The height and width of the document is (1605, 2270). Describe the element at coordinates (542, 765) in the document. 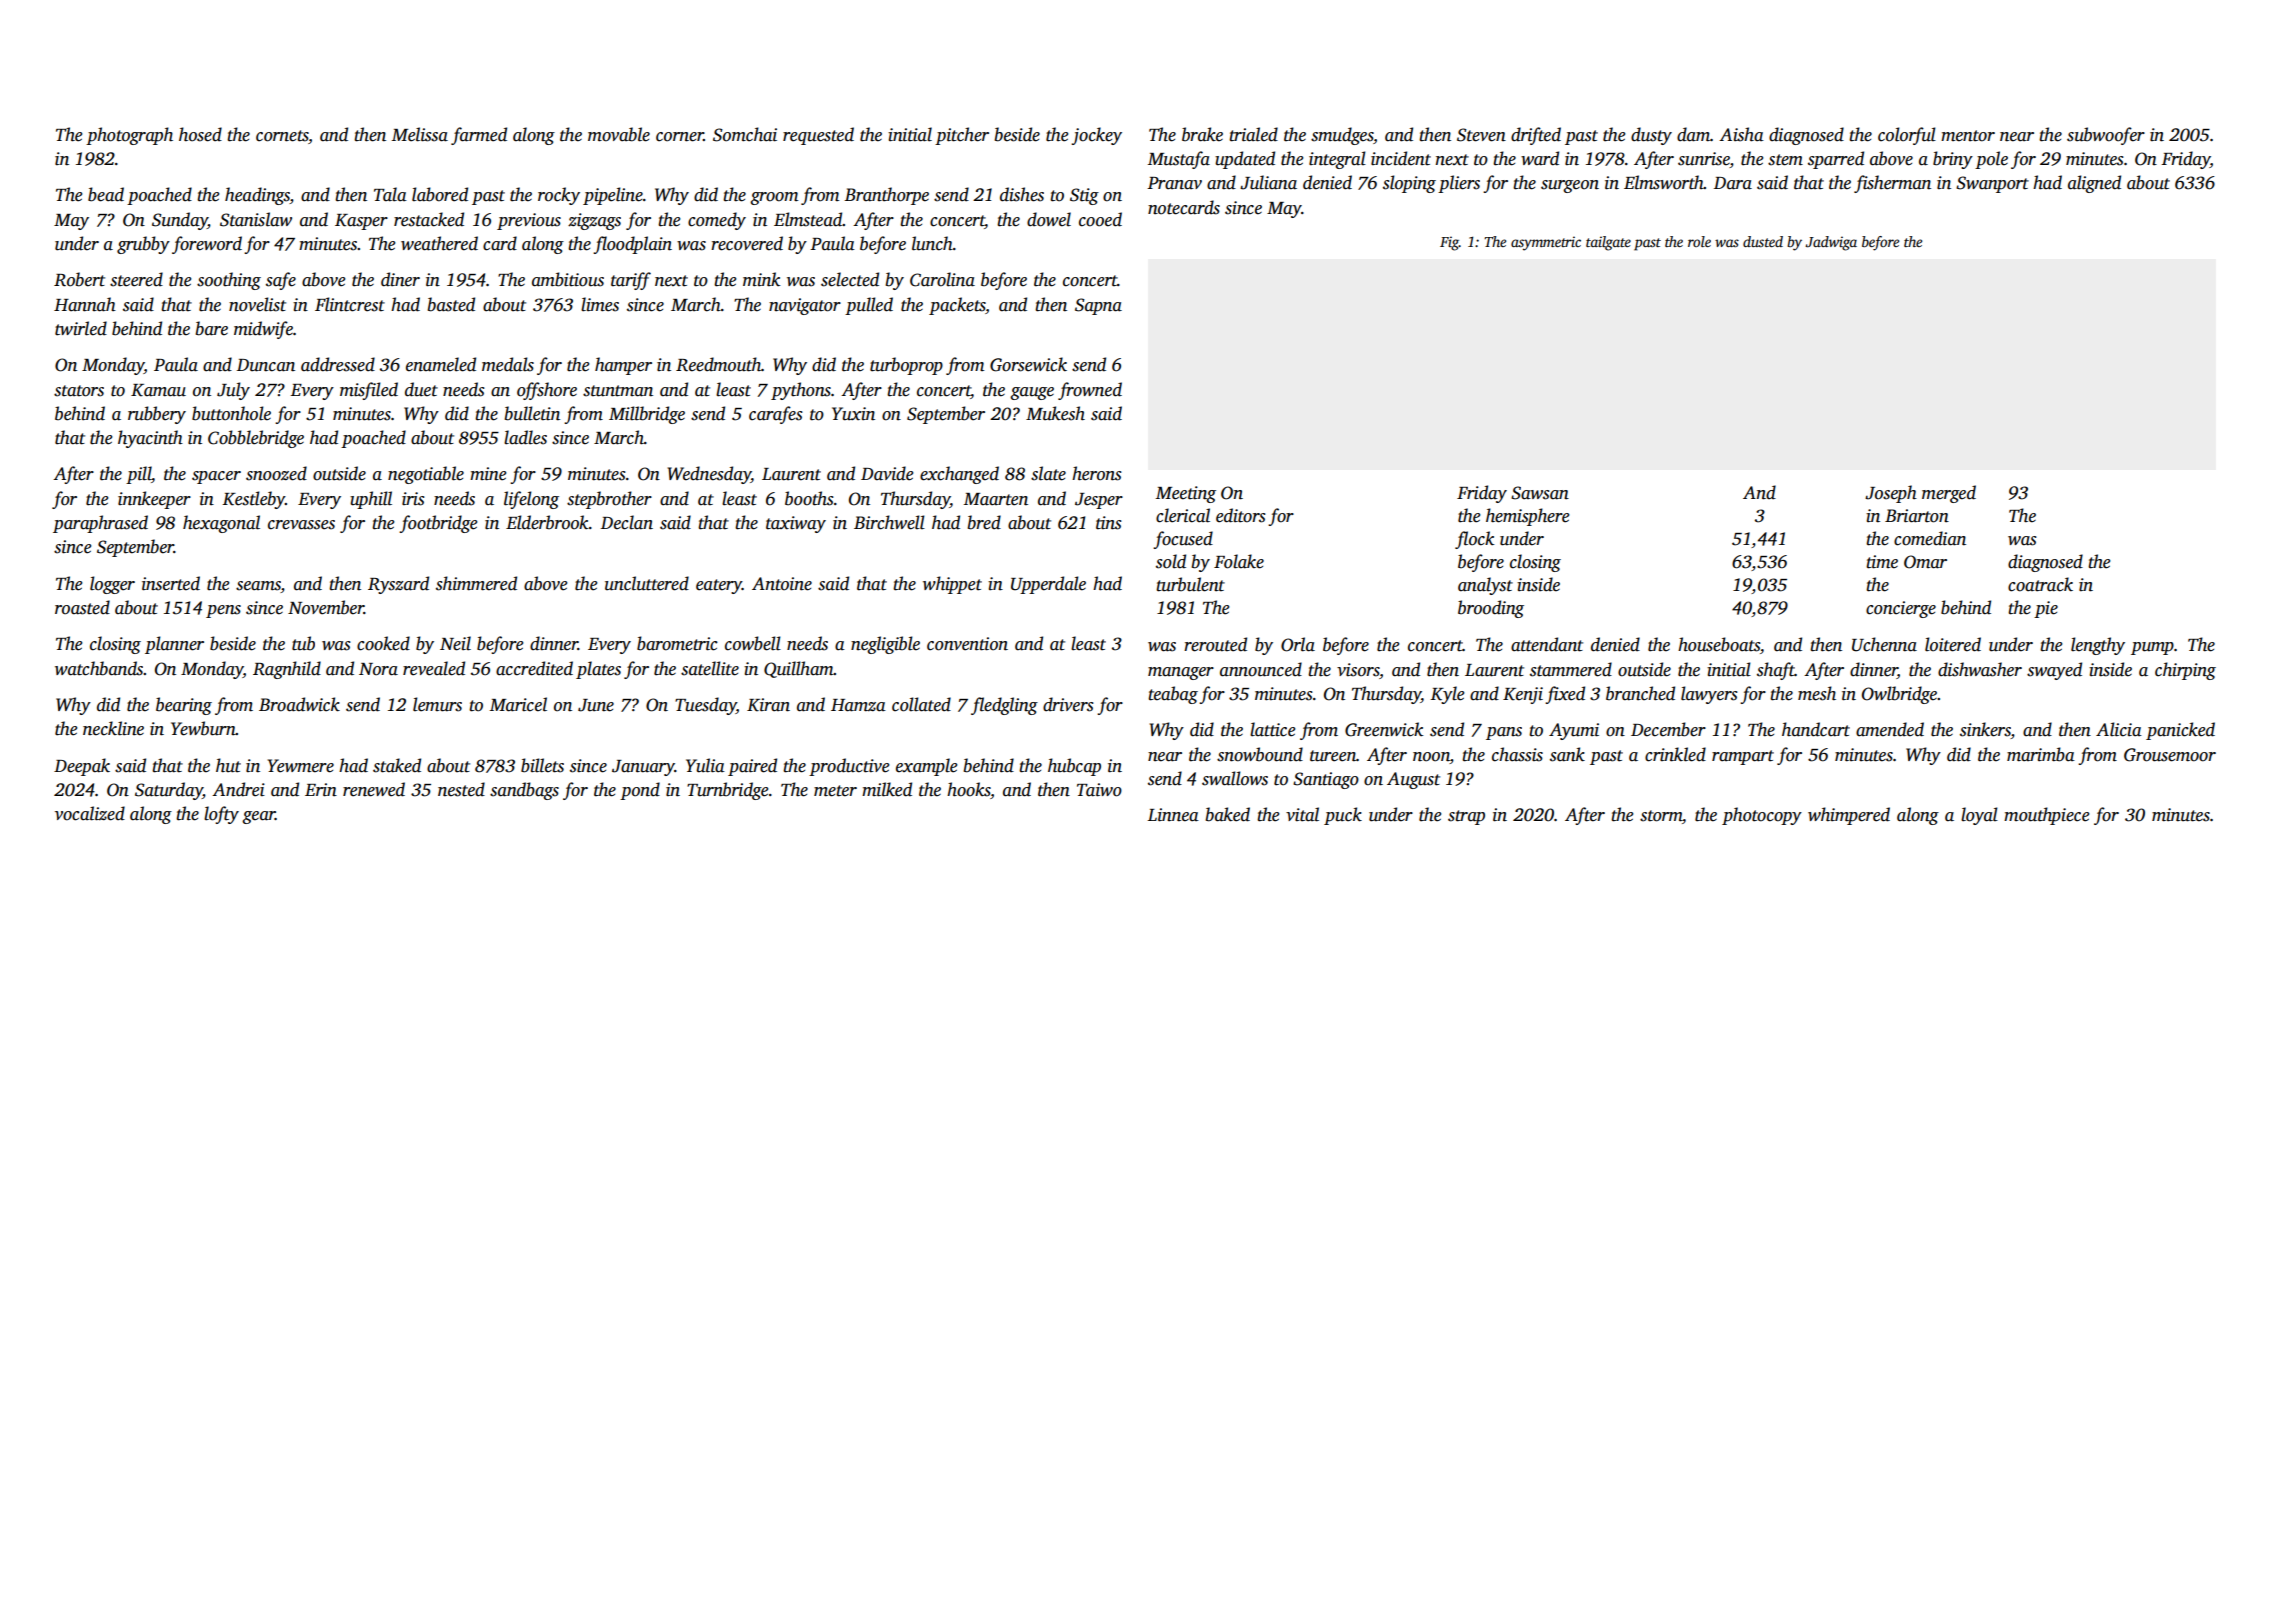

I see `billets` at that location.
